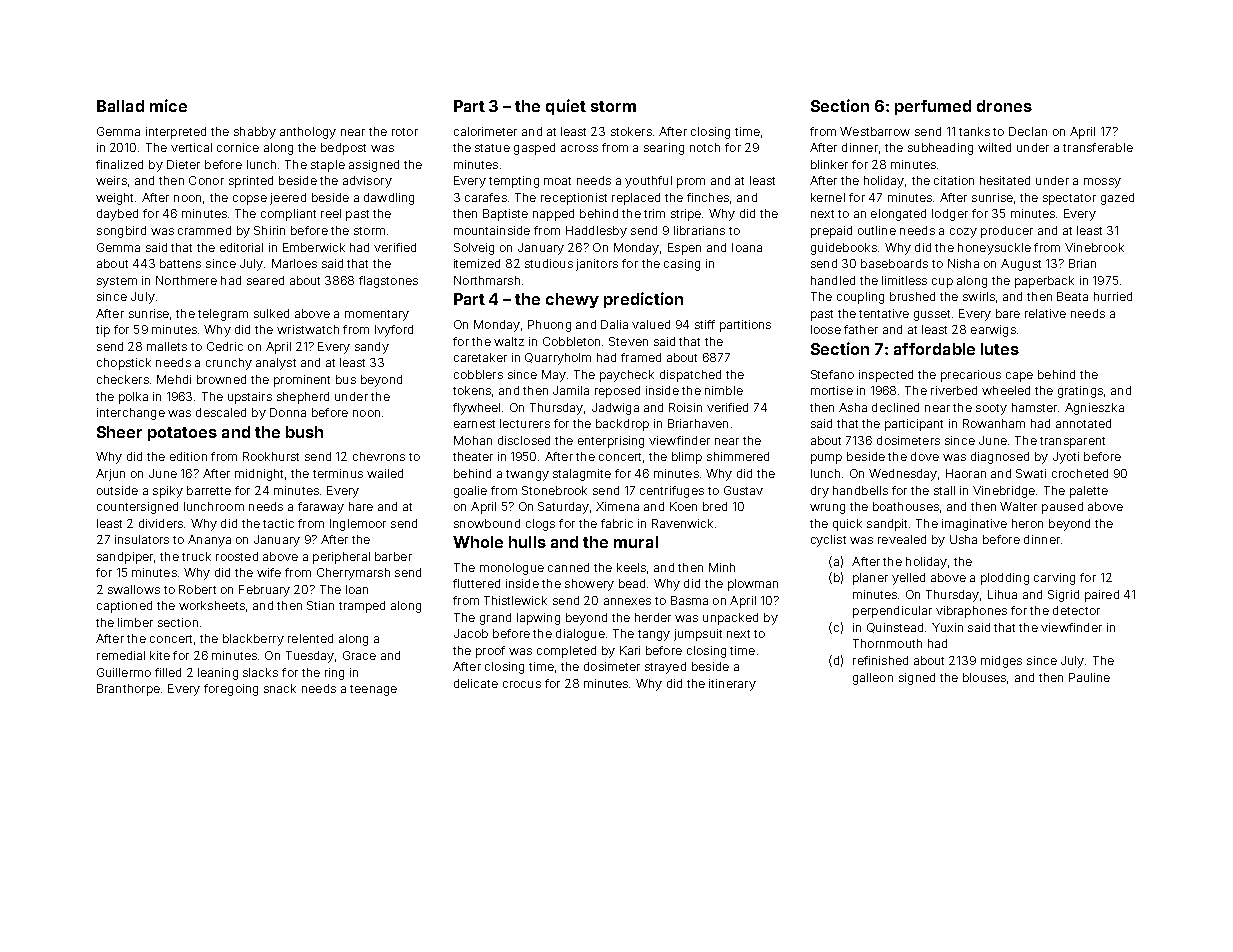 The image size is (1233, 952). What do you see at coordinates (1069, 199) in the screenshot?
I see `spectator` at bounding box center [1069, 199].
